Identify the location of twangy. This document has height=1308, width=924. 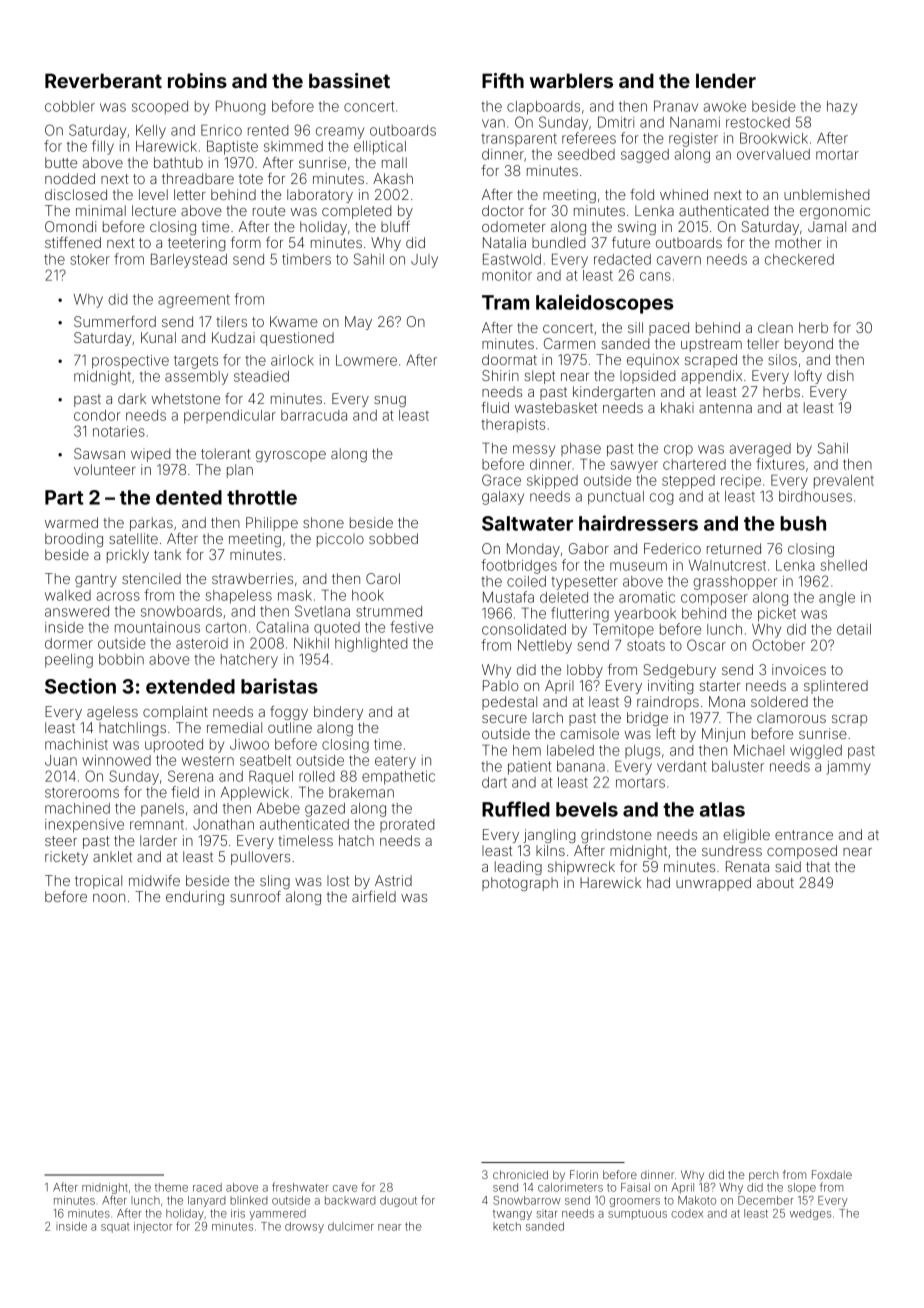
(512, 1215).
